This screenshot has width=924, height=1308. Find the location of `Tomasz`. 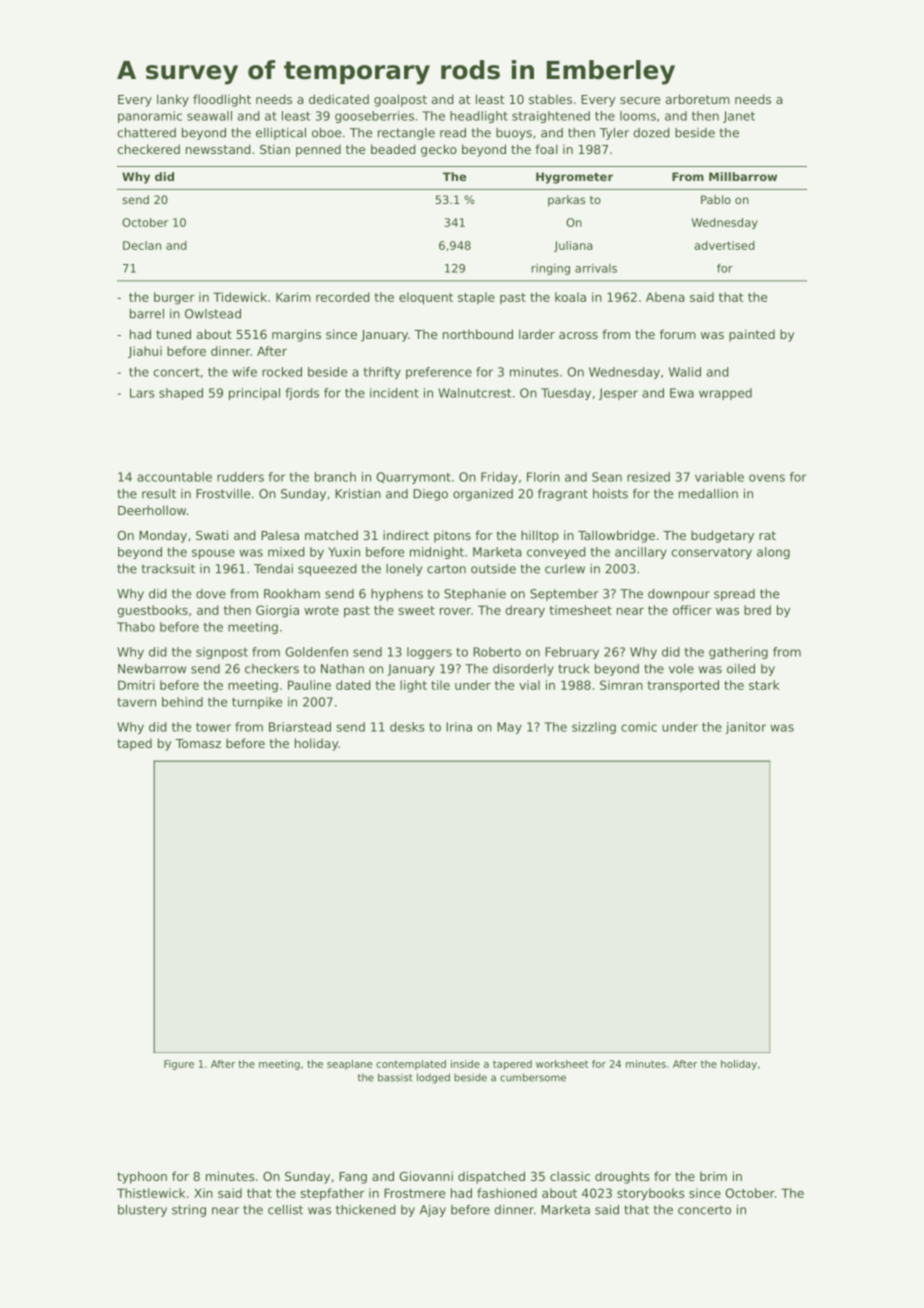

Tomasz is located at coordinates (198, 743).
